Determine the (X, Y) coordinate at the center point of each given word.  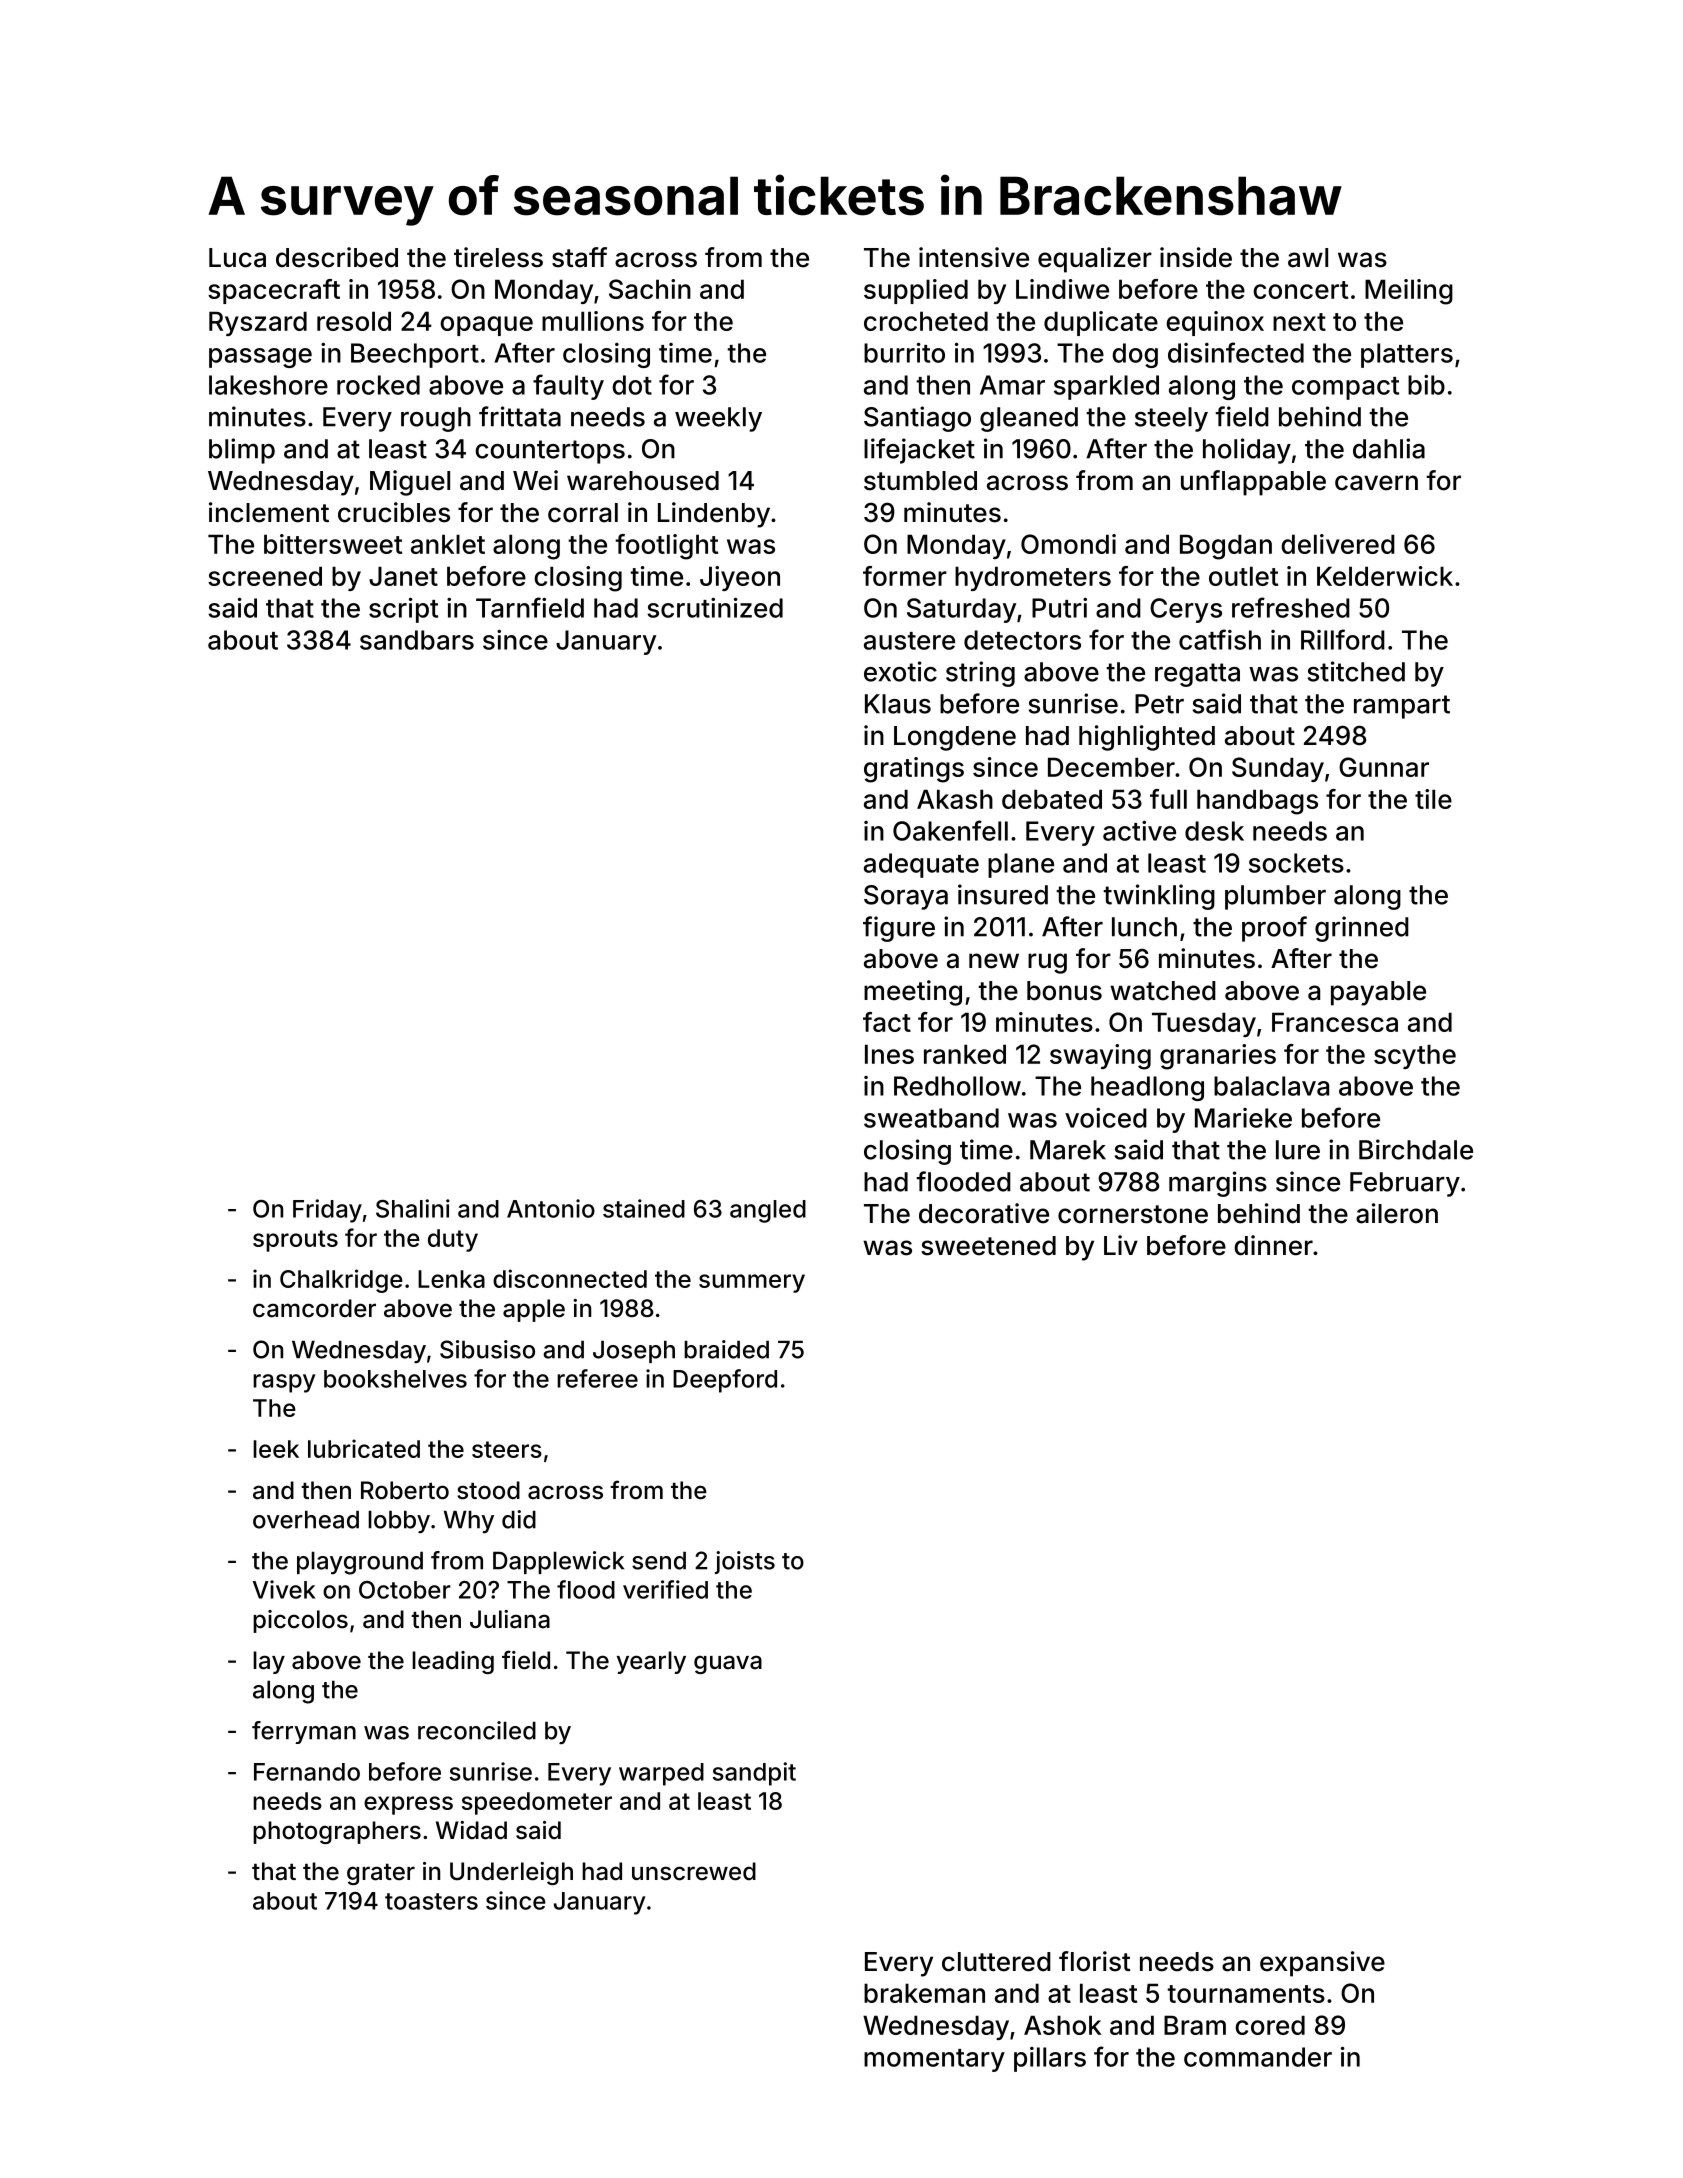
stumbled (920, 481)
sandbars (417, 640)
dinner (1273, 1245)
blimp (242, 451)
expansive (1322, 1964)
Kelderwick (1385, 576)
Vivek (284, 1589)
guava (728, 1664)
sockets (1296, 863)
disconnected (570, 1278)
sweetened (988, 1246)
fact (887, 1022)
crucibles (394, 512)
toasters (431, 1901)
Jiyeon (740, 578)
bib (1426, 385)
